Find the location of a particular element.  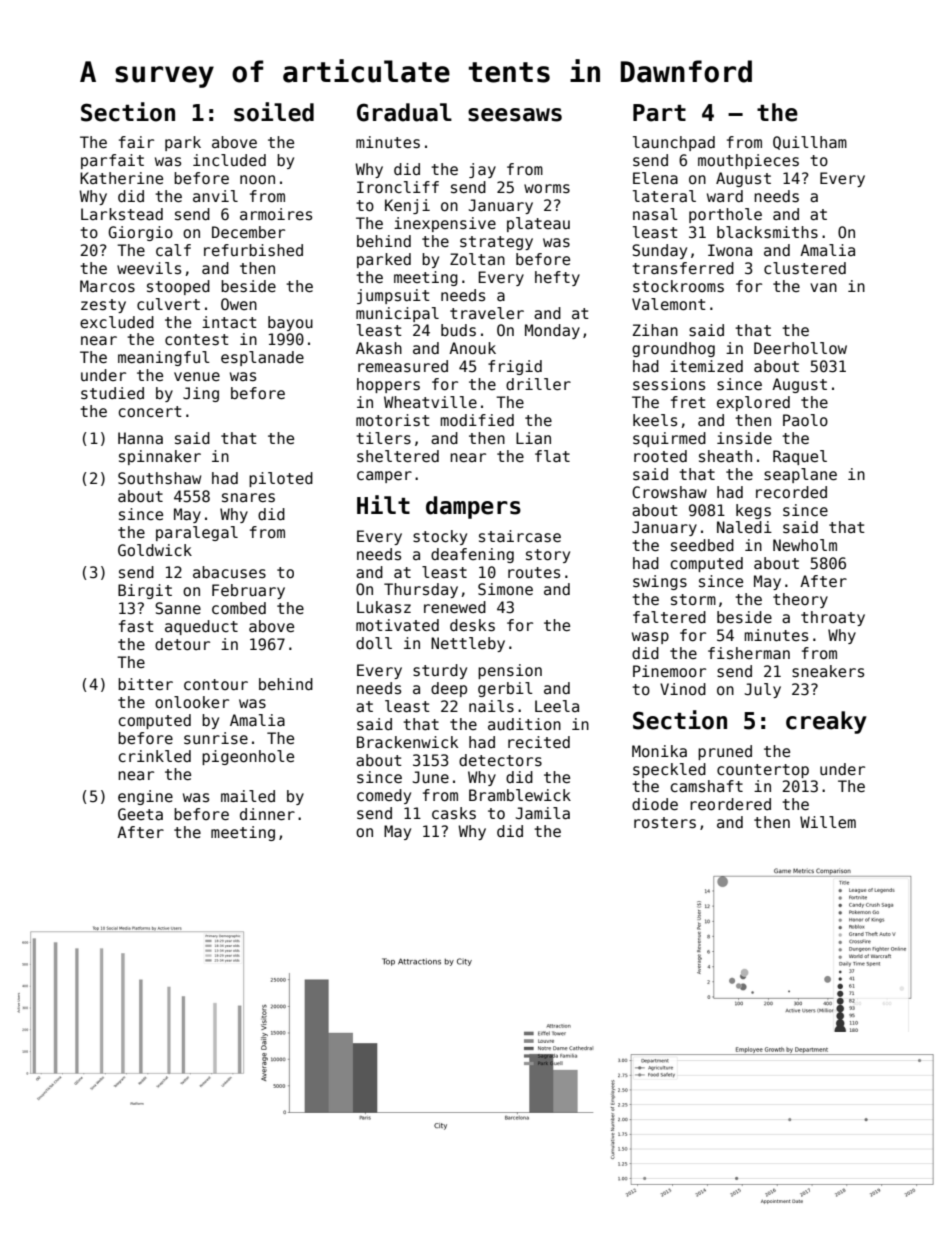

Katherine is located at coordinates (121, 178).
